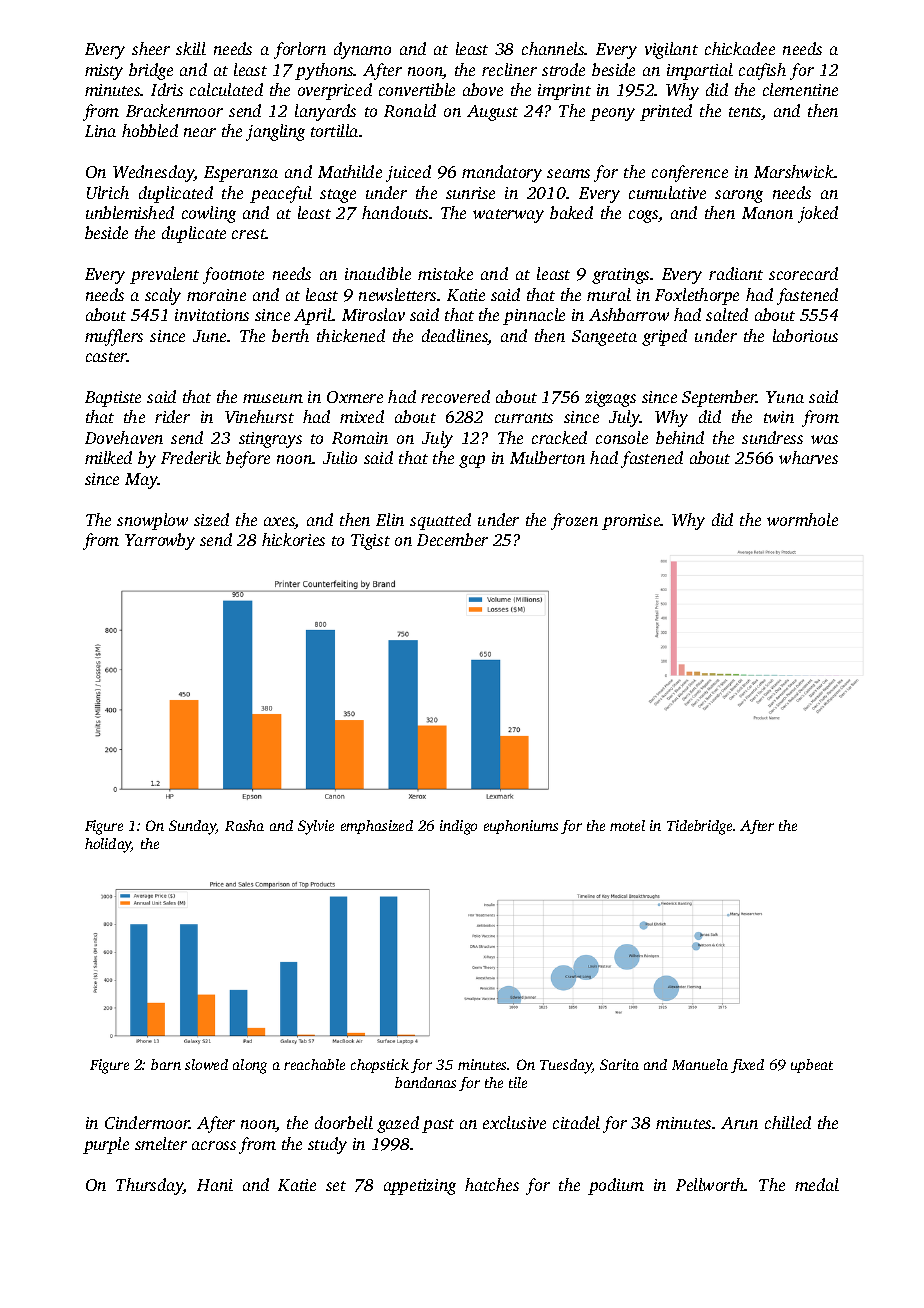 This page has height=1308, width=924. I want to click on channels, so click(553, 48).
